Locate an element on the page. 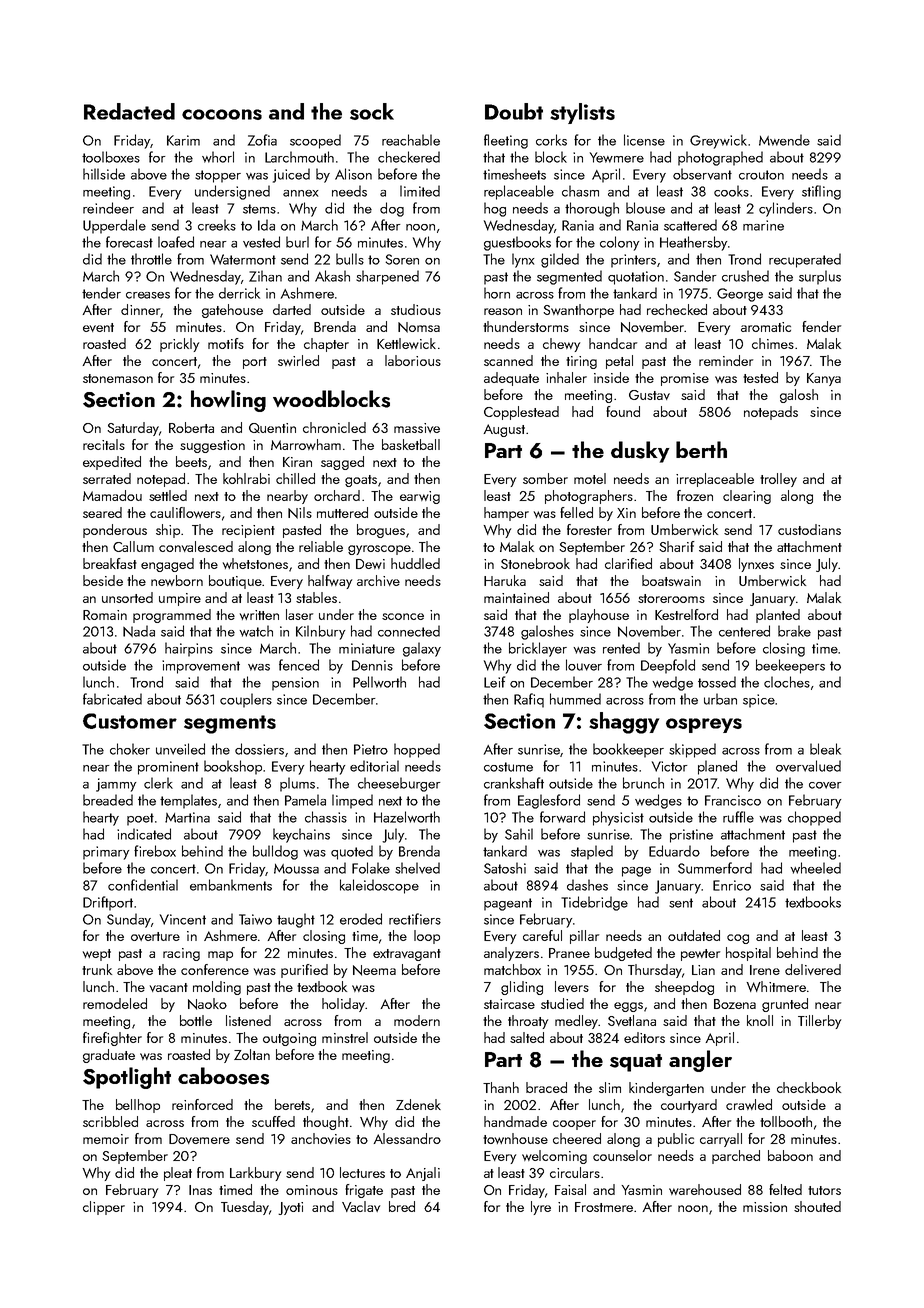  sock is located at coordinates (372, 111).
